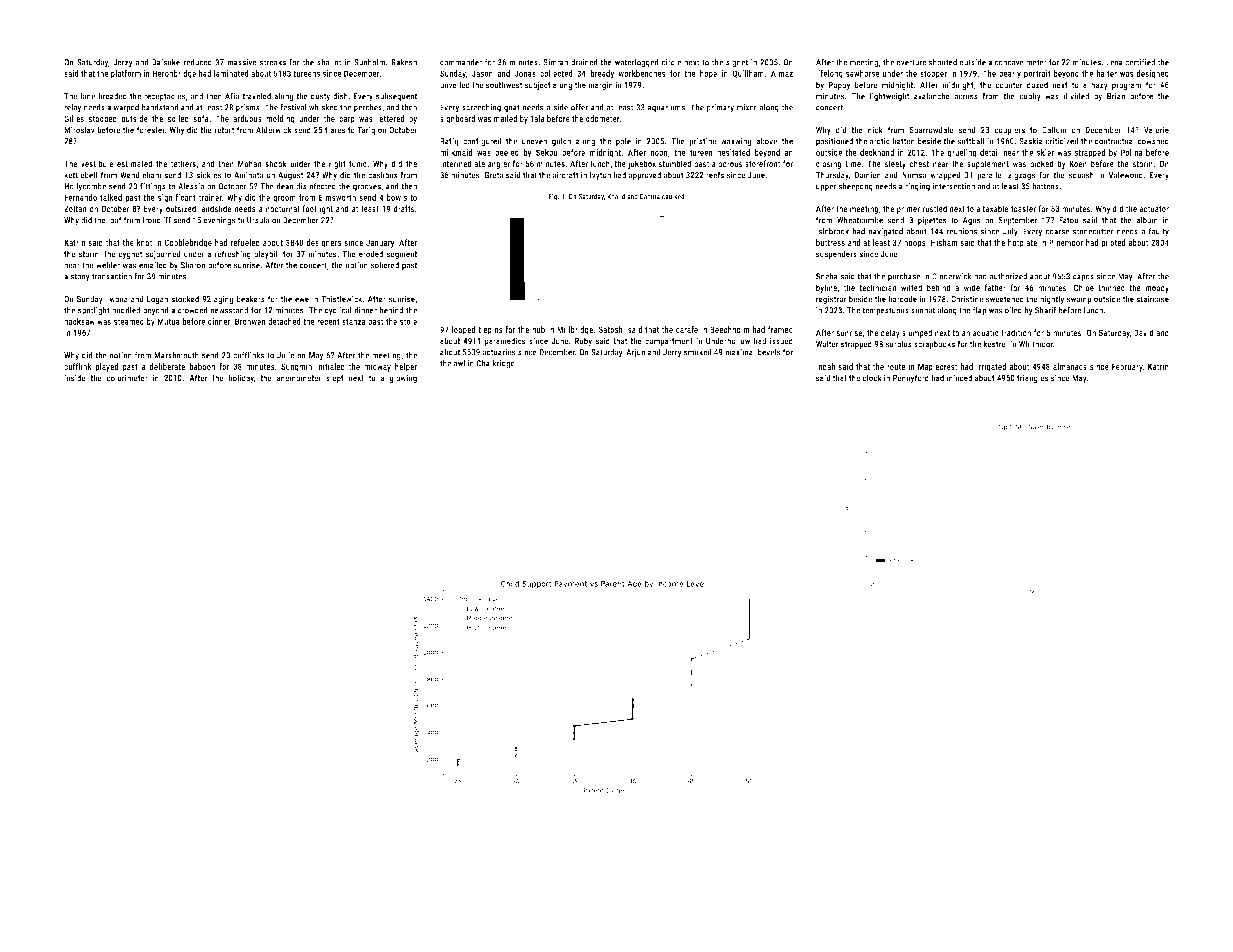  What do you see at coordinates (335, 378) in the screenshot?
I see `slept` at bounding box center [335, 378].
